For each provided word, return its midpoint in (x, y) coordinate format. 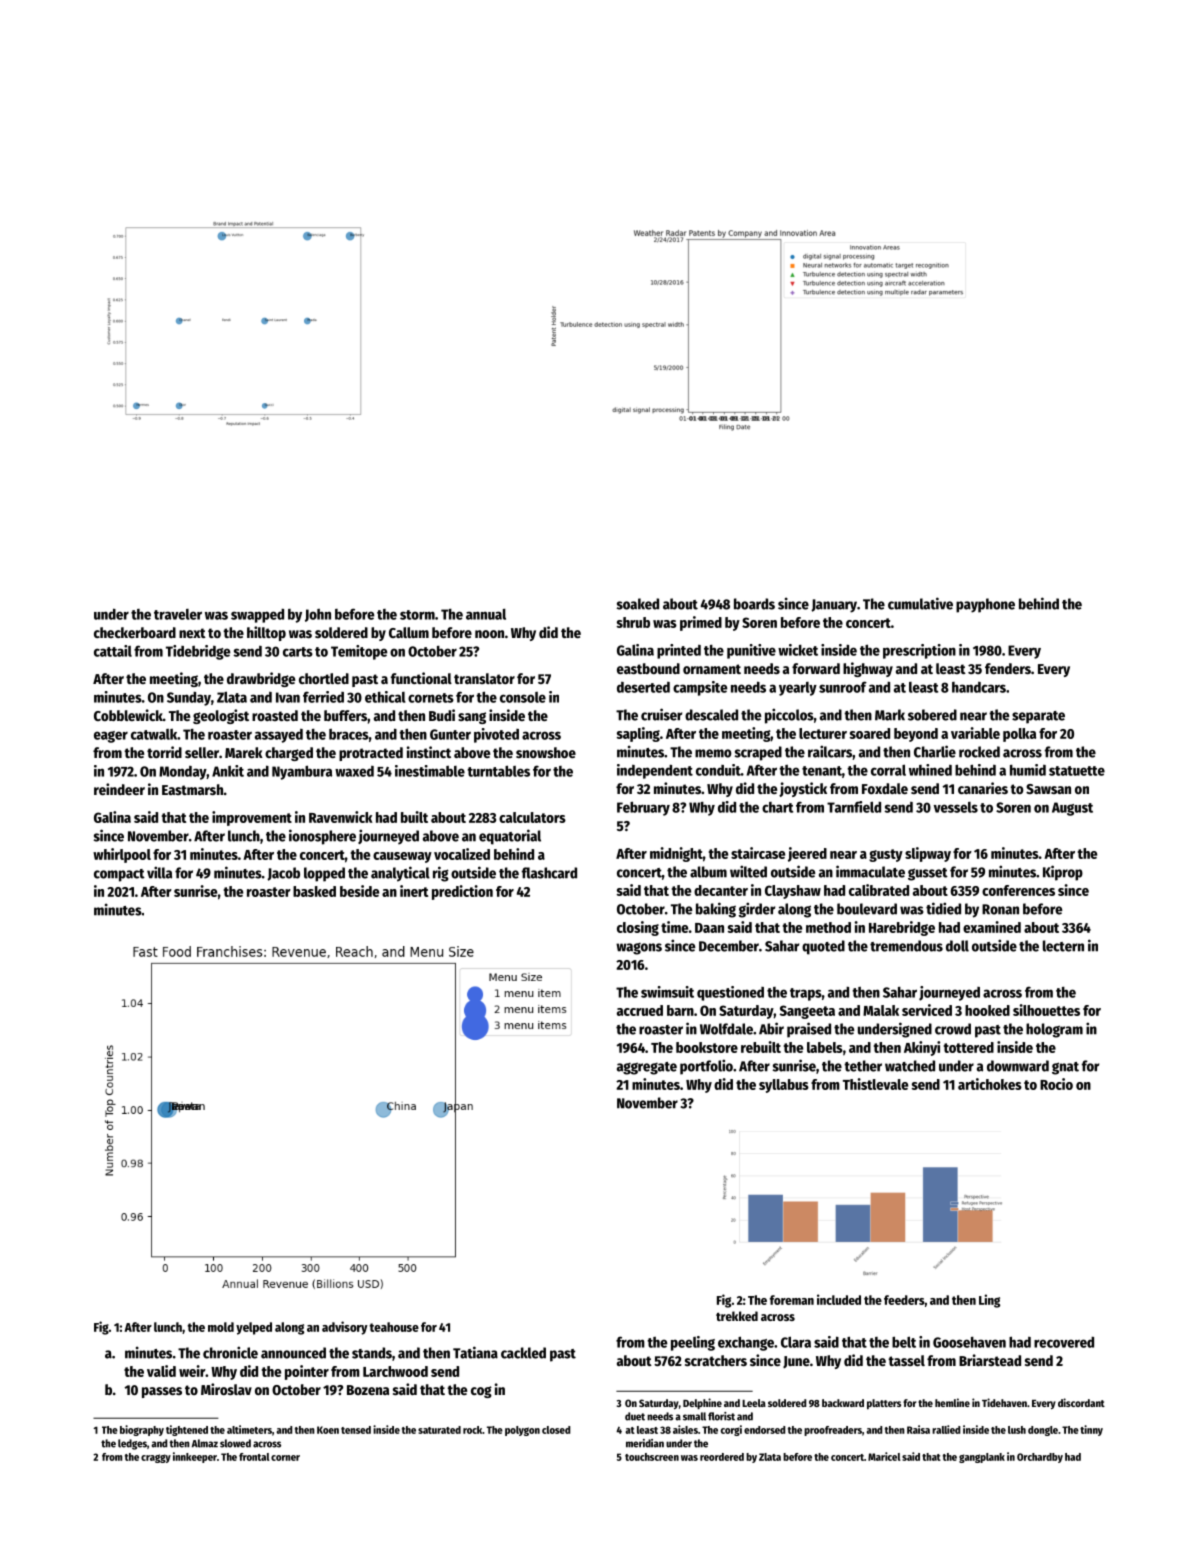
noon (489, 634)
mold (221, 1327)
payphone (985, 605)
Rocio (1056, 1084)
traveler (178, 614)
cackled (523, 1353)
